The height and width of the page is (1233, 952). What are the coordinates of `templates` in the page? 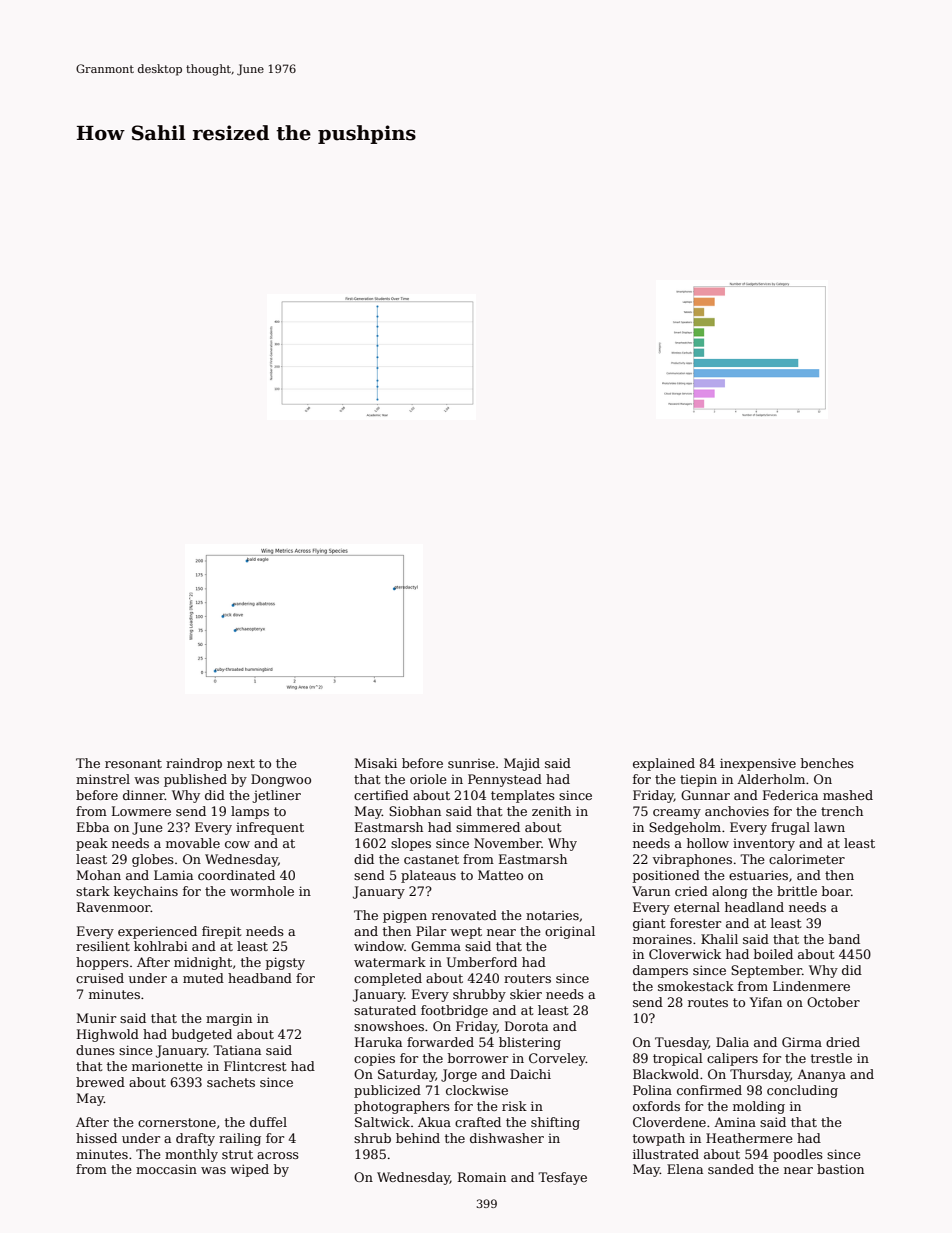 It's located at (523, 796).
